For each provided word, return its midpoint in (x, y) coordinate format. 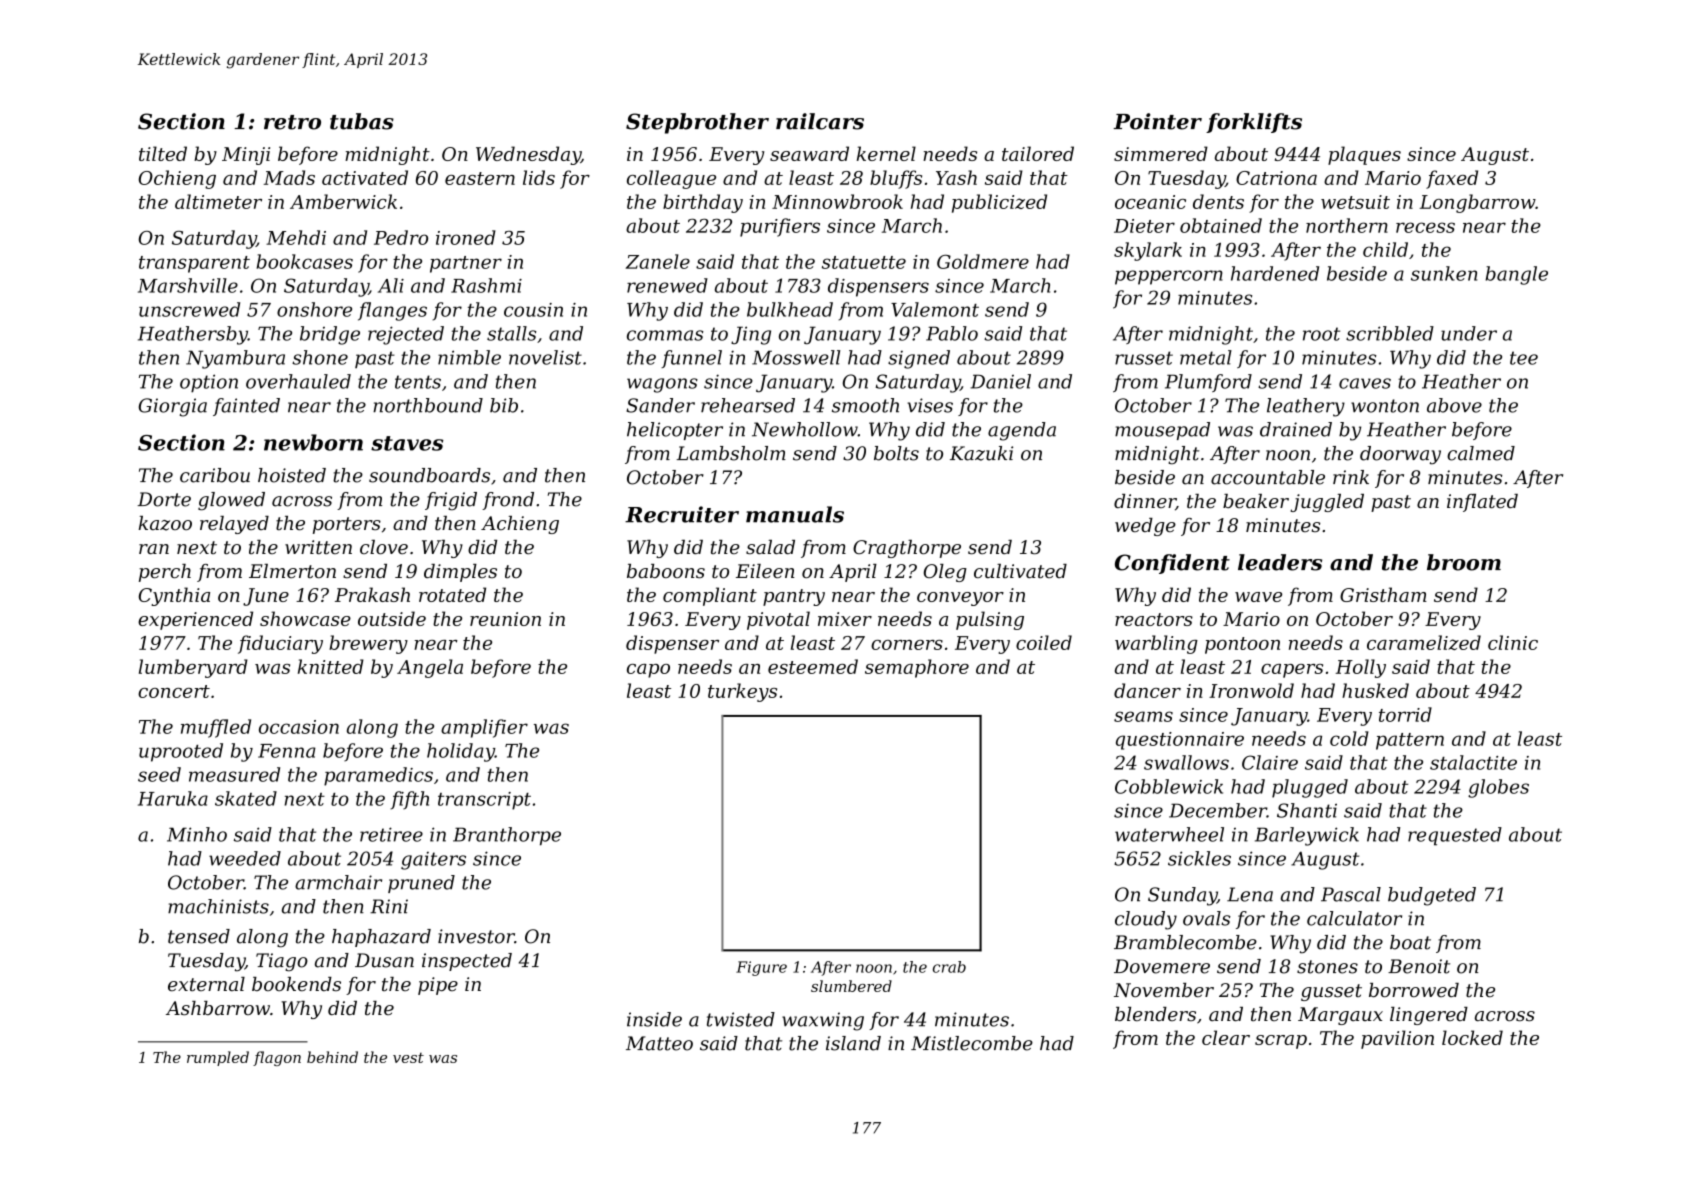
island (853, 1043)
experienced (195, 620)
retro (292, 122)
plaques (1364, 155)
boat (1410, 942)
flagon (277, 1058)
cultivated (1020, 571)
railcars (820, 121)
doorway (1400, 455)
